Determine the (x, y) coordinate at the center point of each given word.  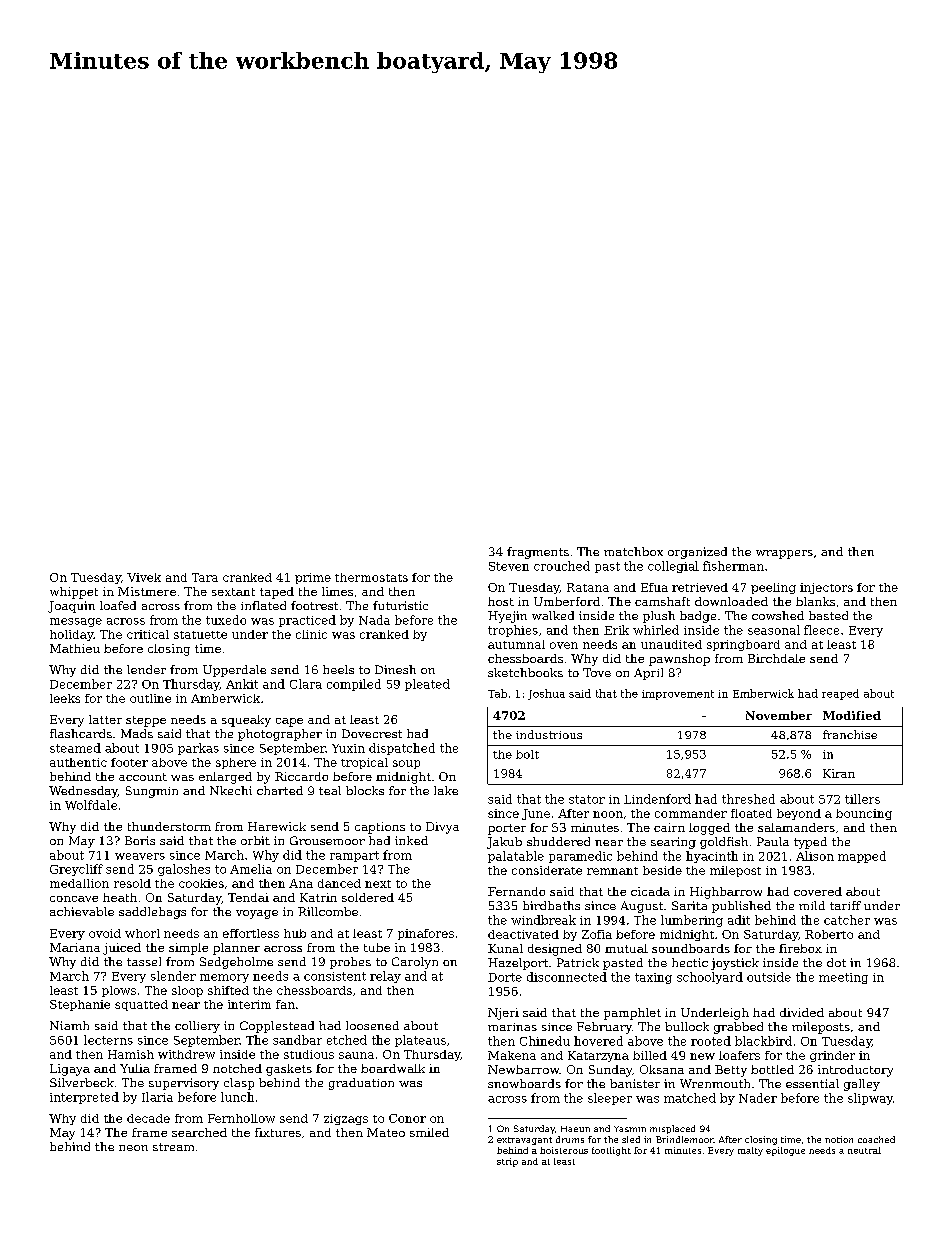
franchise (850, 734)
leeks (65, 698)
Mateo (386, 1132)
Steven (509, 566)
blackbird (763, 1041)
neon (133, 1148)
